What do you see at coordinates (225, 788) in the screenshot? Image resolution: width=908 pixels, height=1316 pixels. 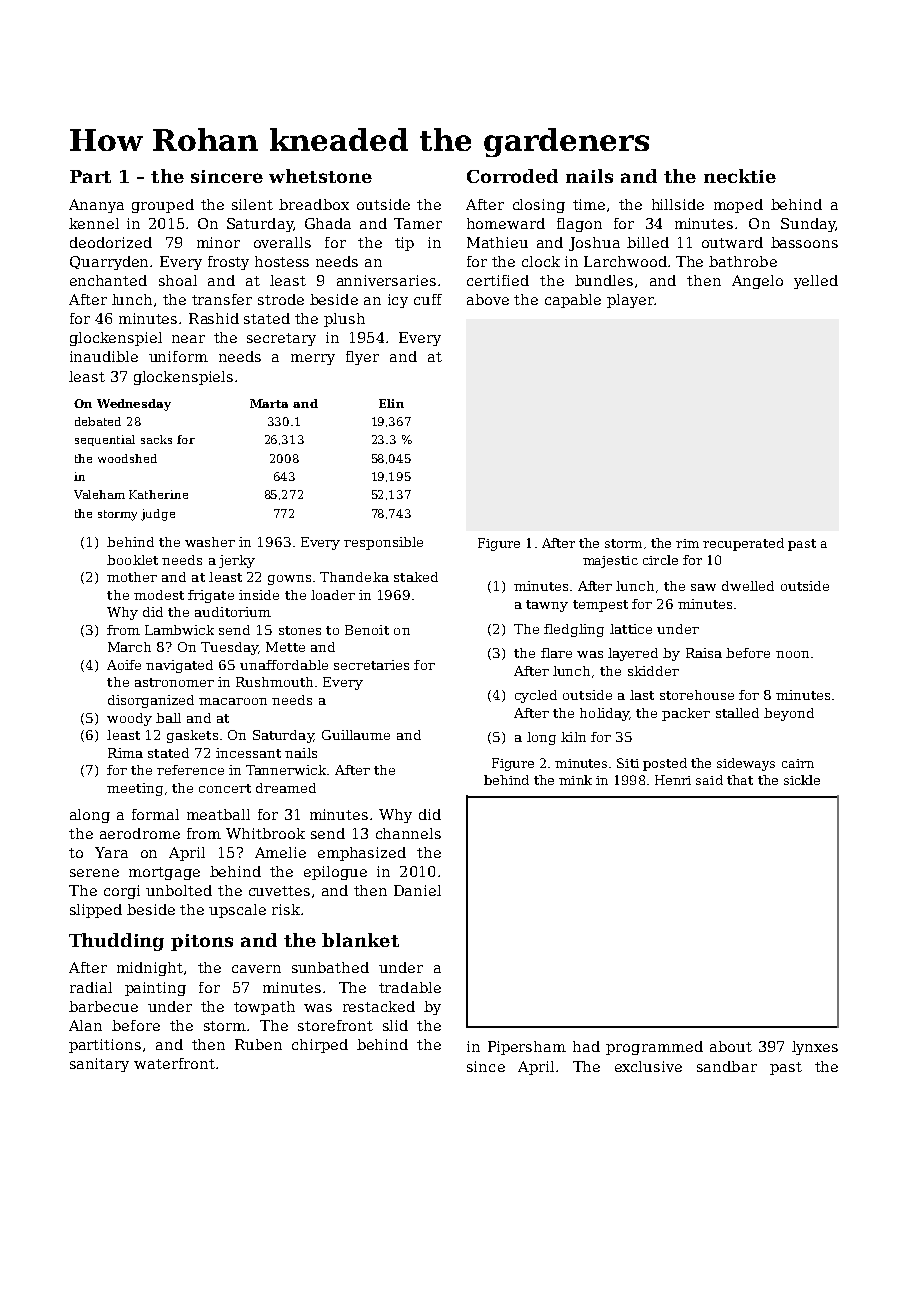 I see `concert` at bounding box center [225, 788].
